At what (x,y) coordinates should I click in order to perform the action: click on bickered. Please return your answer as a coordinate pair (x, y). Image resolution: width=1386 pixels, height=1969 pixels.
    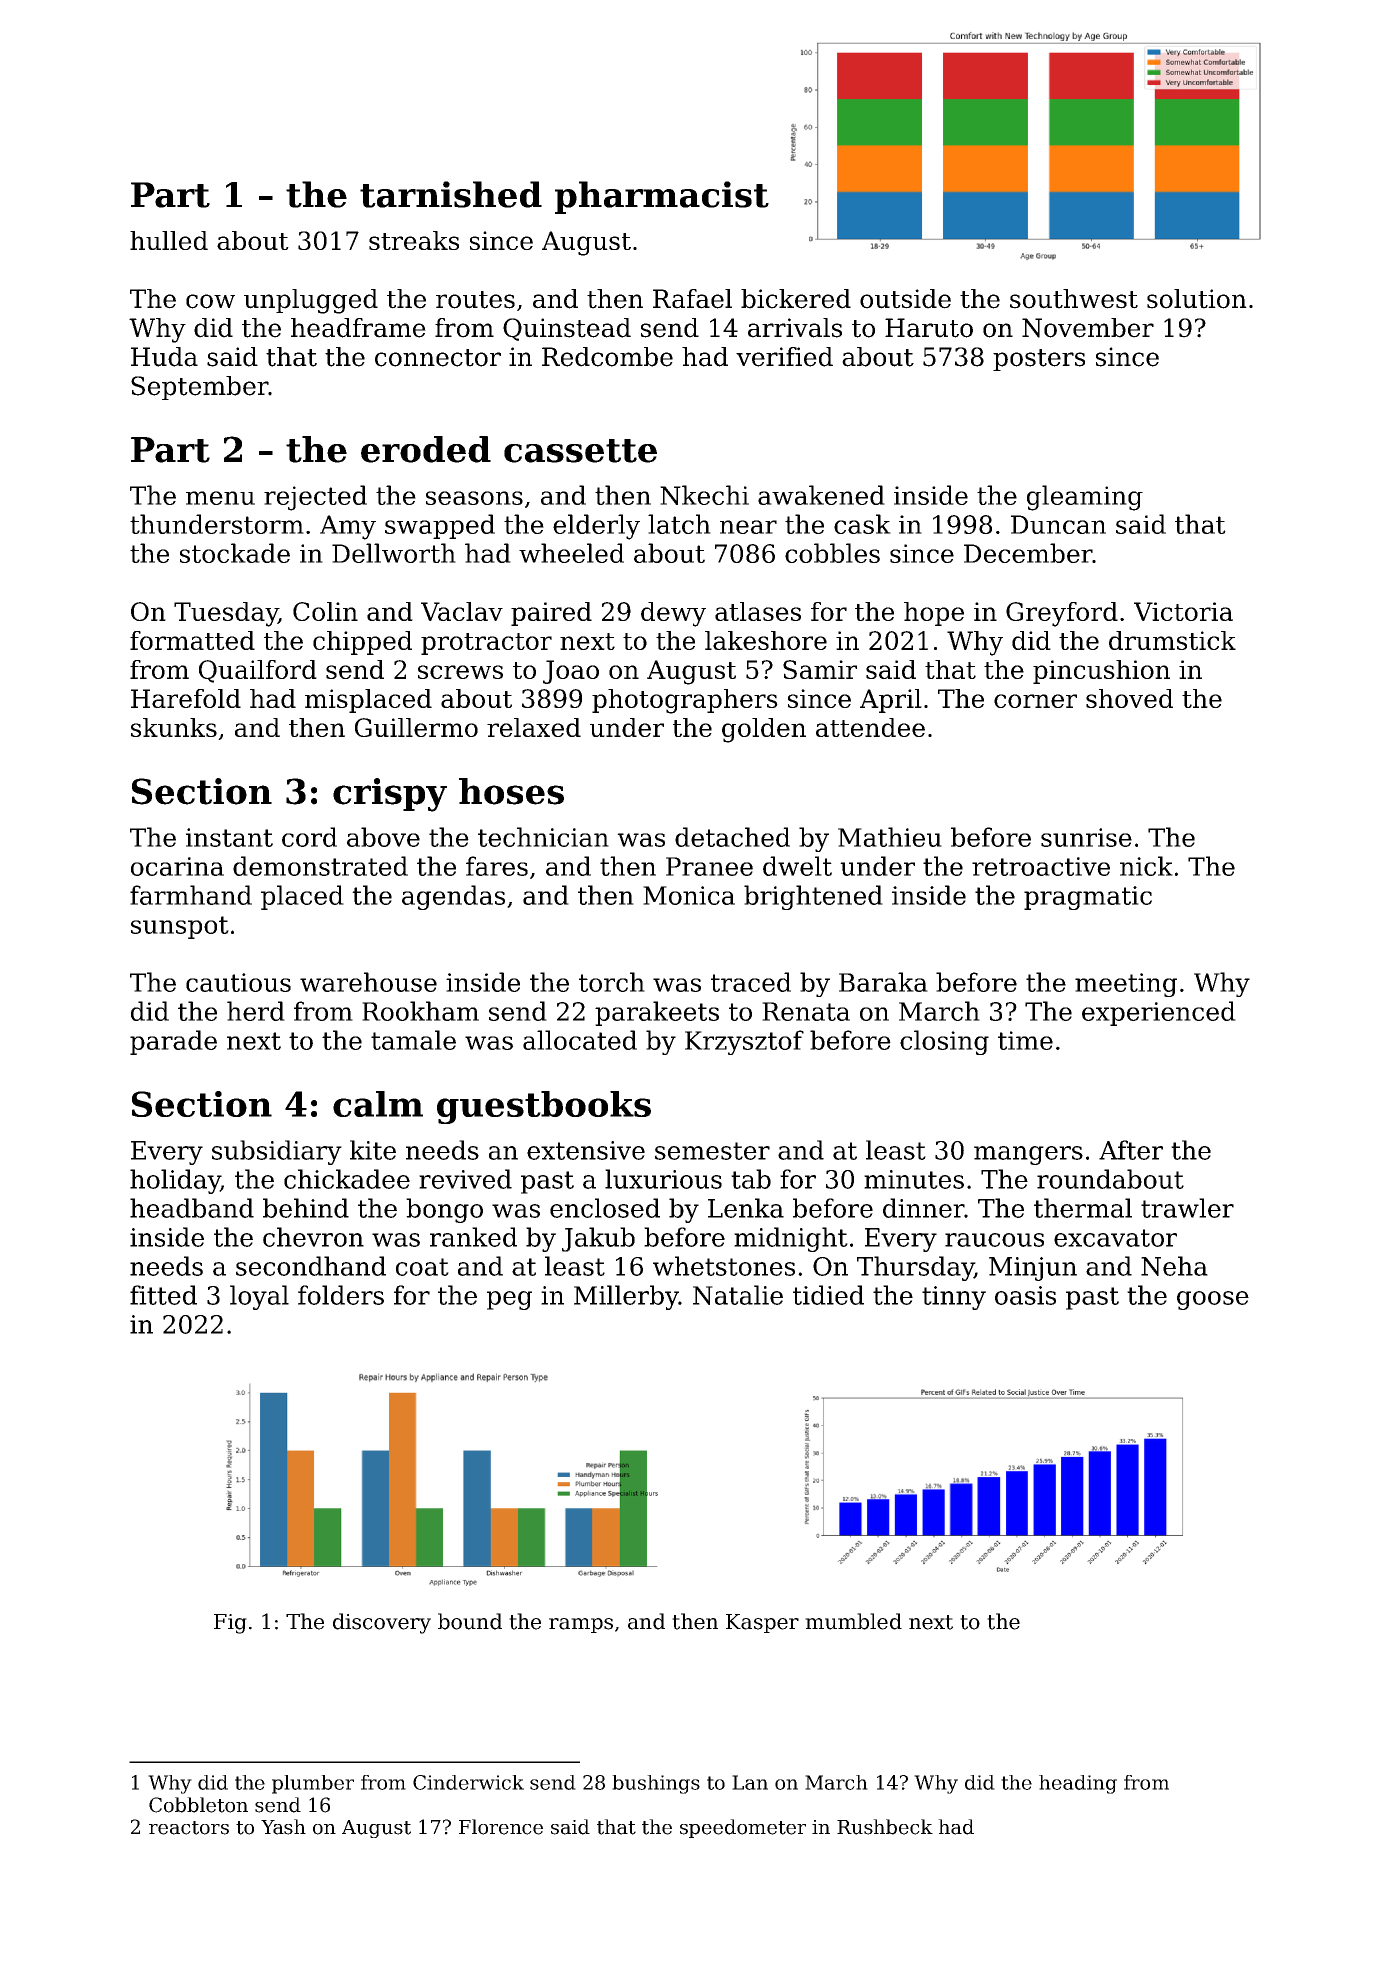
    Looking at the image, I should click on (796, 299).
